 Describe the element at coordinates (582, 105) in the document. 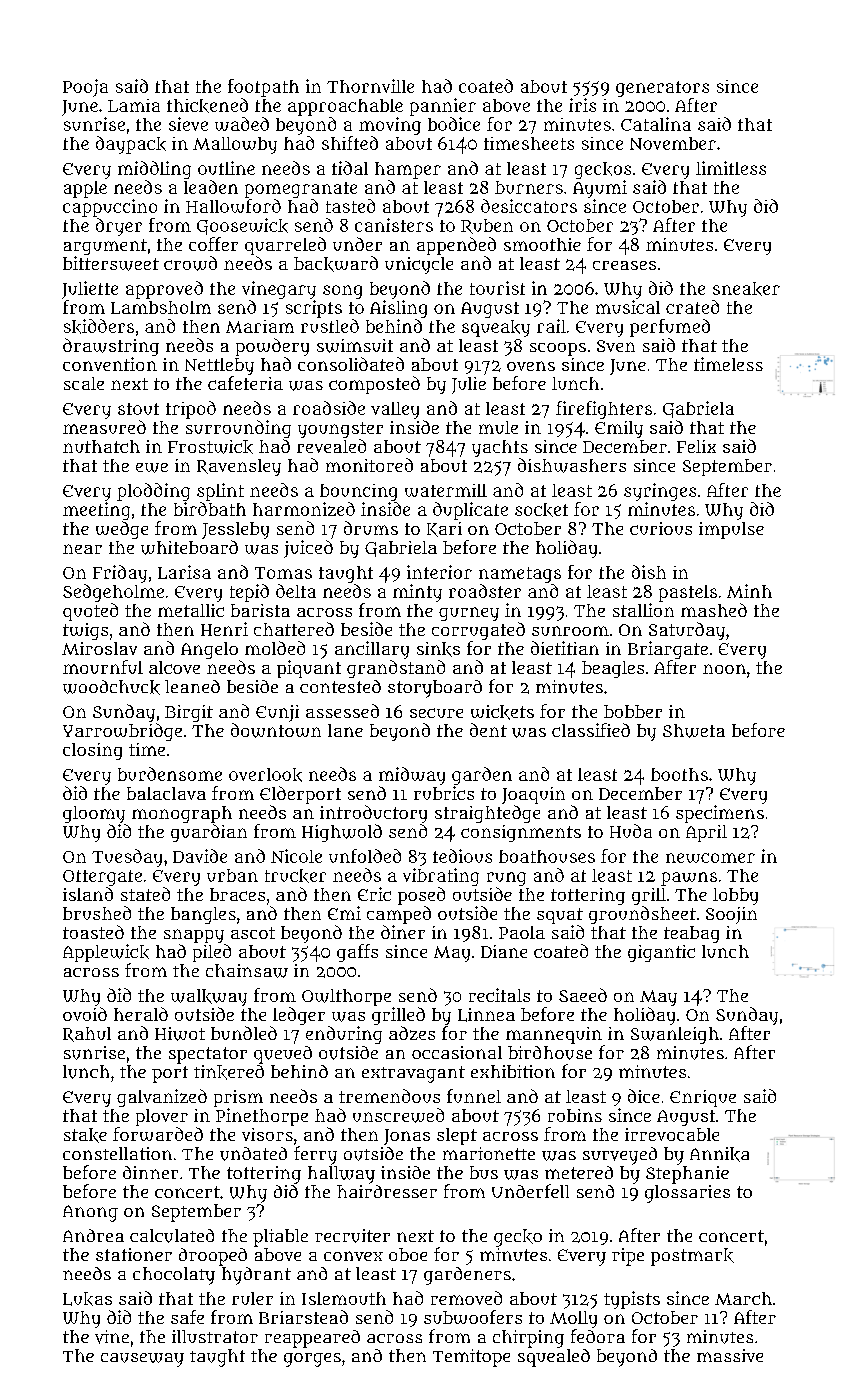

I see `iris` at that location.
